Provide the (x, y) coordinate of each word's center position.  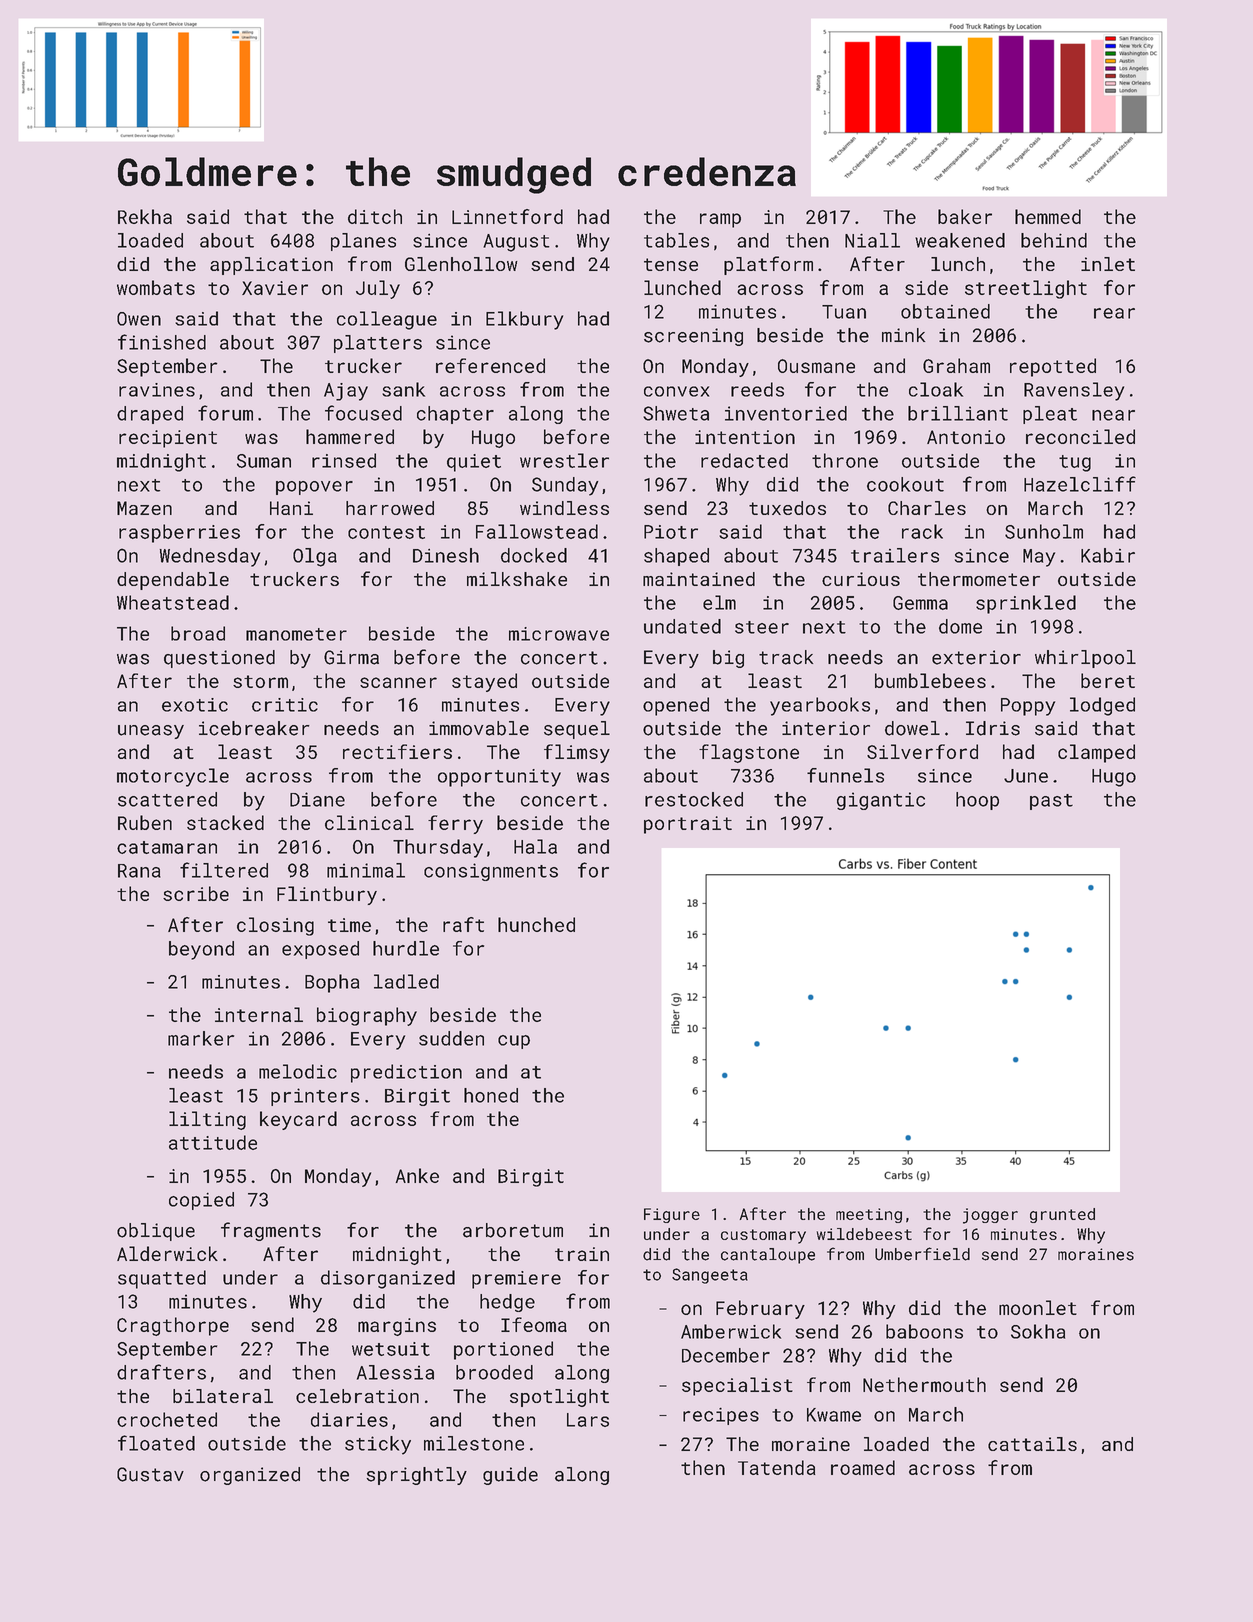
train (582, 1254)
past (1051, 802)
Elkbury (524, 320)
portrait (688, 825)
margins (397, 1327)
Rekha (145, 216)
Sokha (1038, 1331)
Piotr (671, 532)
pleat (1050, 415)
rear (1114, 313)
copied (201, 1201)
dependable (173, 581)
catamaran (167, 847)
